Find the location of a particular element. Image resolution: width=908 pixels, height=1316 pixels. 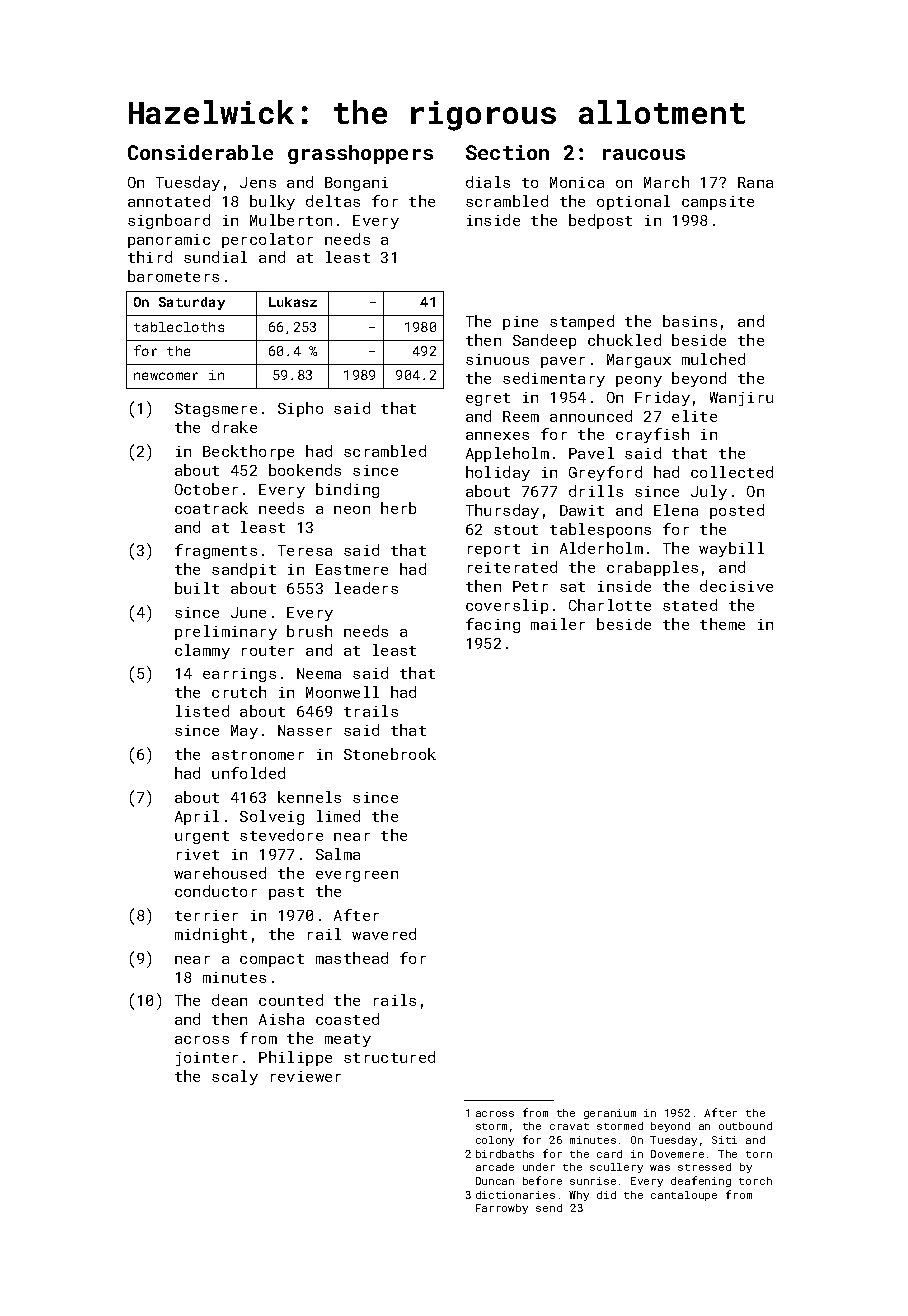

stevedore is located at coordinates (281, 835).
